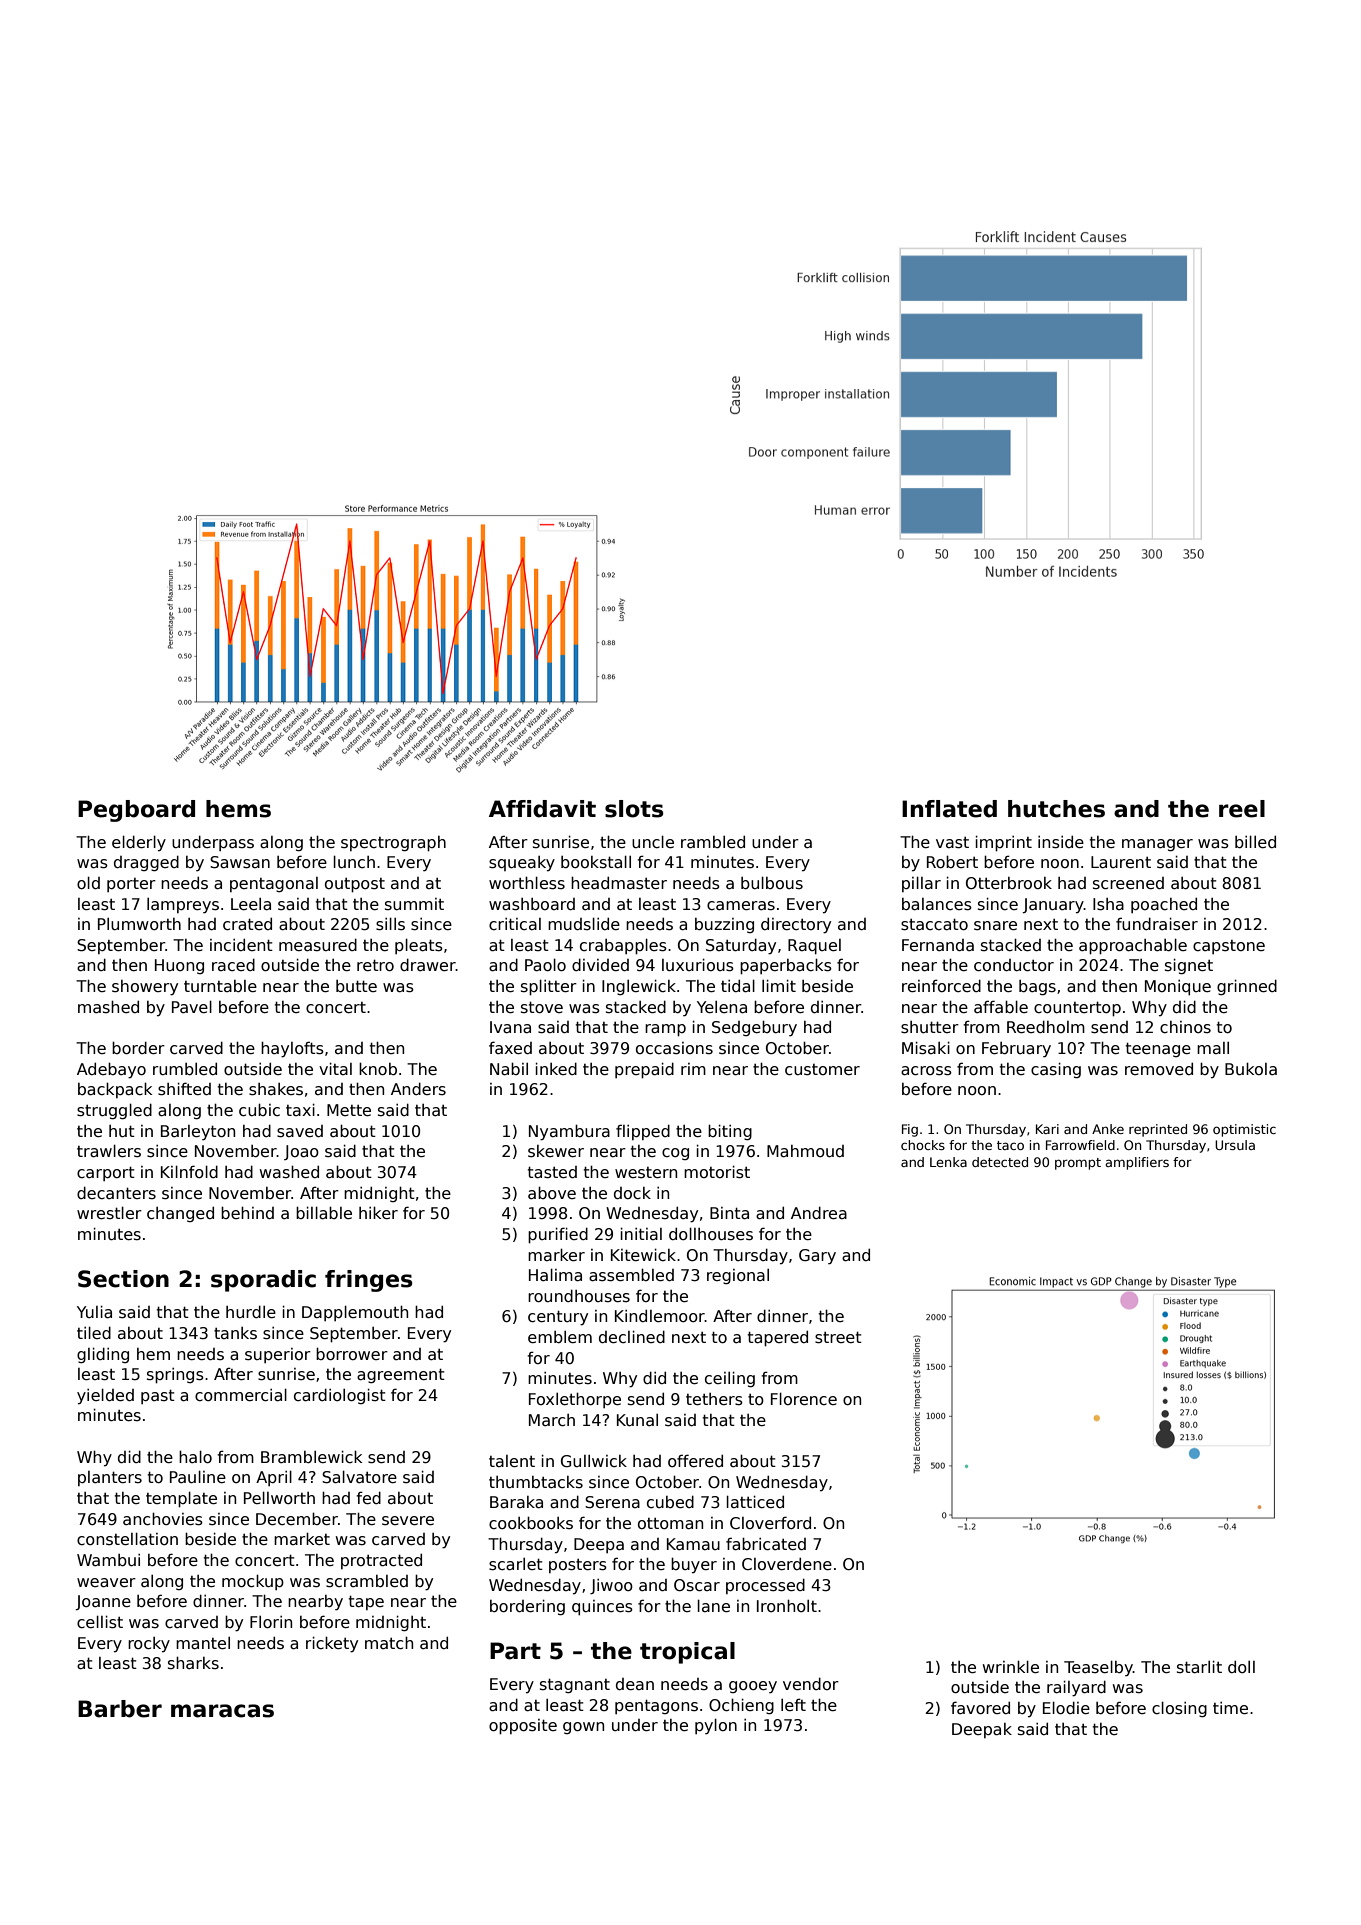 This document has height=1925, width=1361. What do you see at coordinates (1242, 809) in the document?
I see `reel` at bounding box center [1242, 809].
